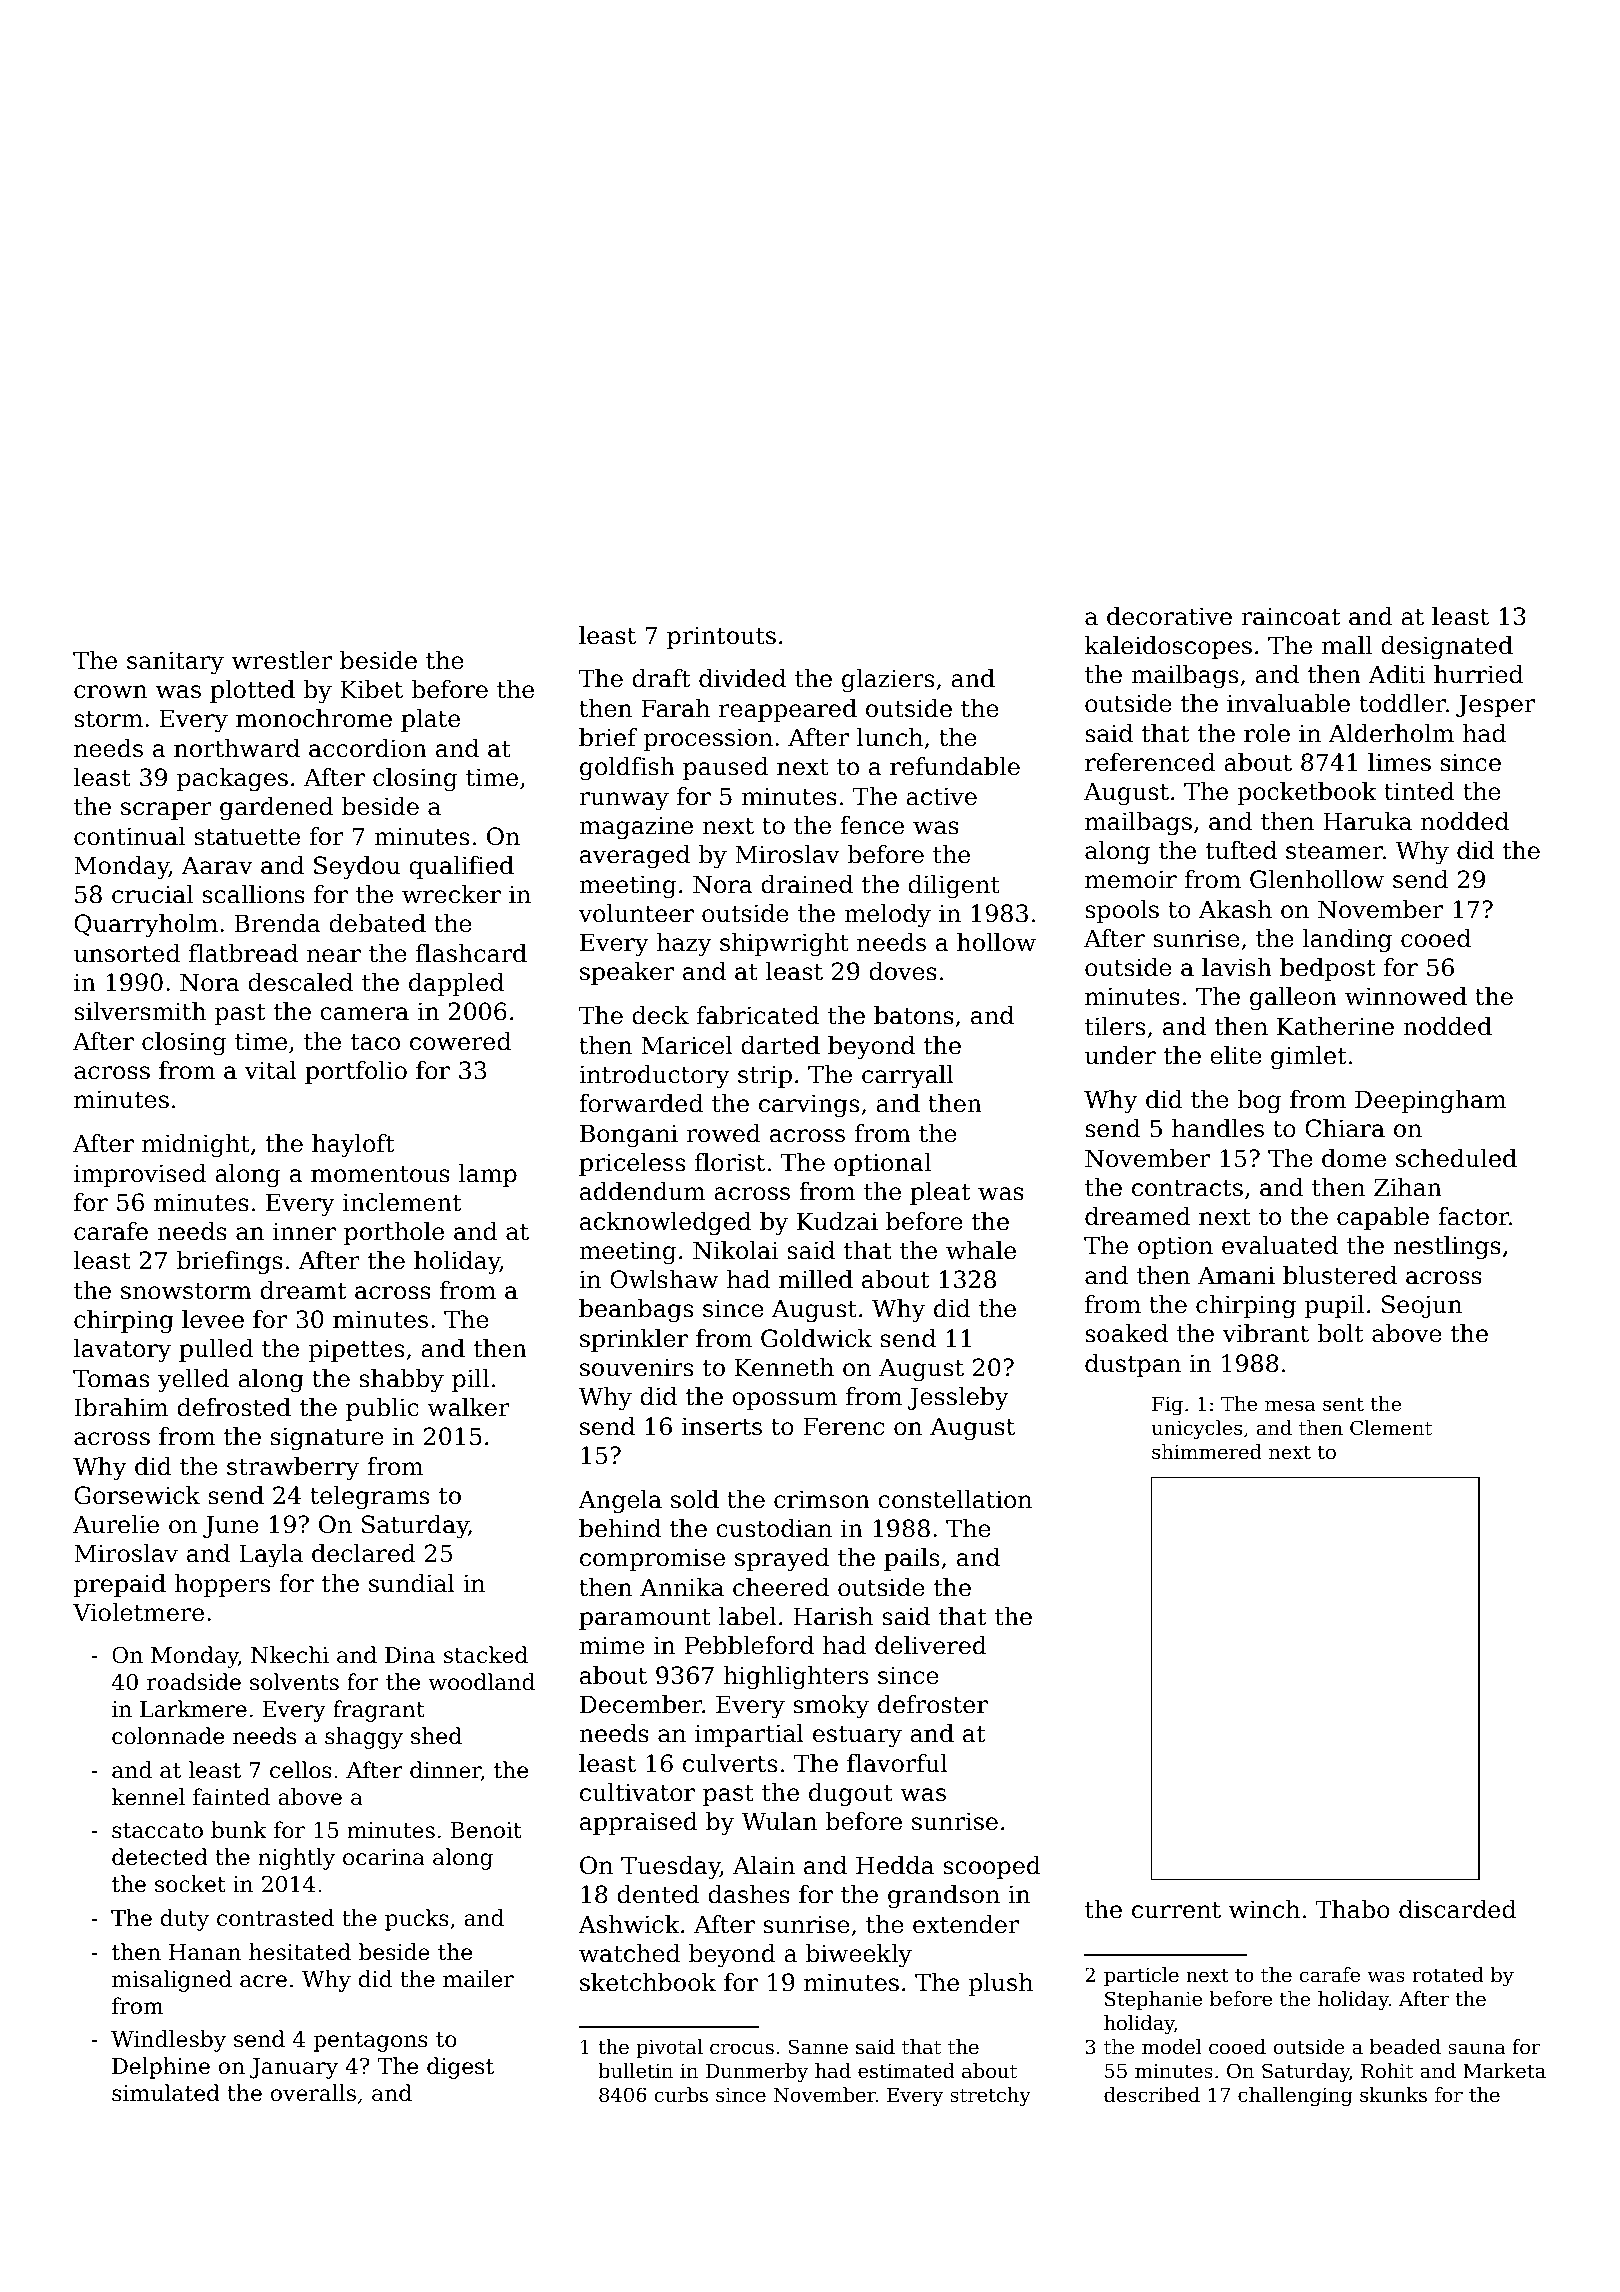 This screenshot has width=1620, height=2292. Describe the element at coordinates (1291, 616) in the screenshot. I see `raincoat` at that location.
